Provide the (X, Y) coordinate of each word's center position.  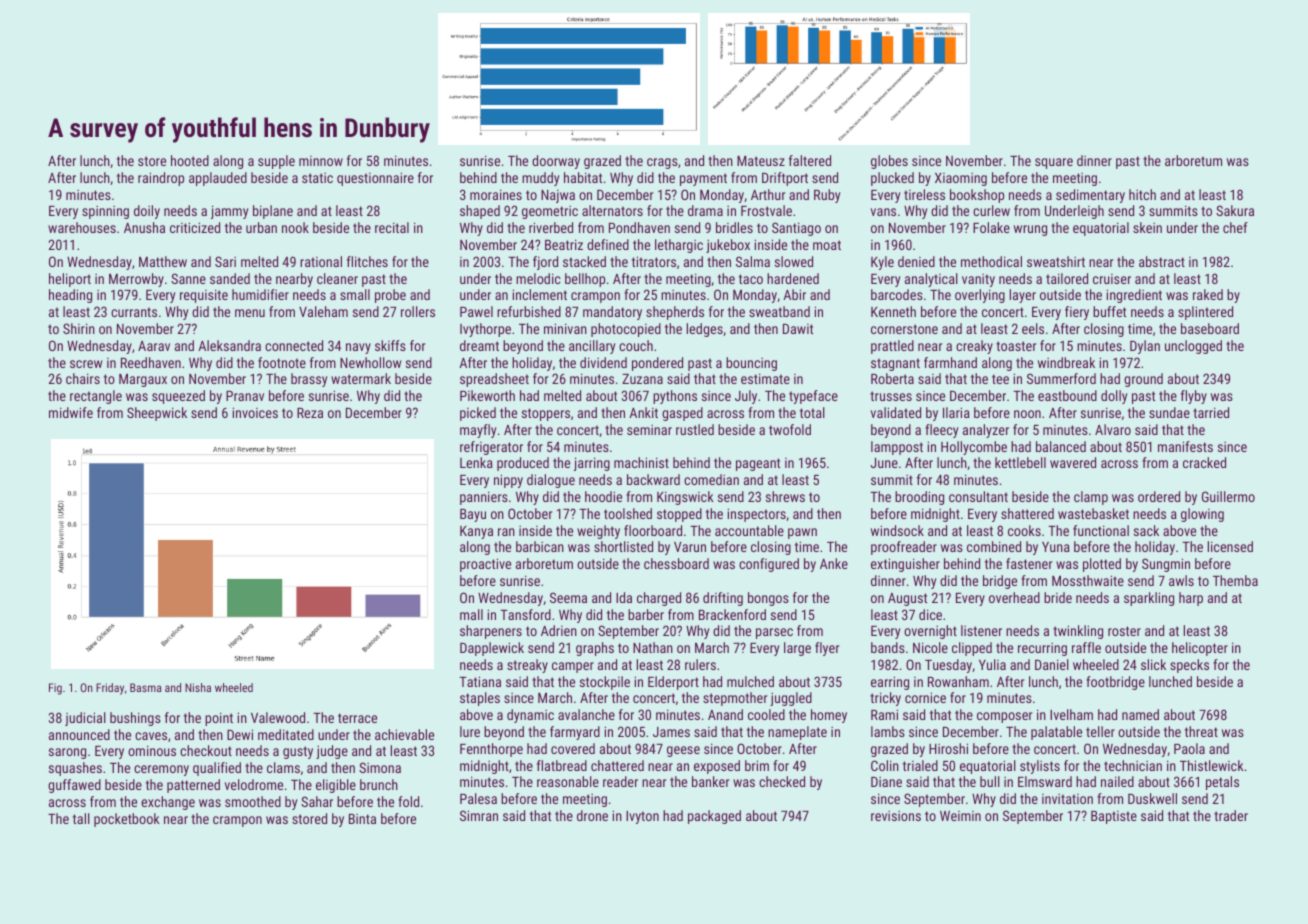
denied (916, 261)
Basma (145, 687)
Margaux (143, 380)
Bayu (473, 515)
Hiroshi (948, 748)
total (812, 412)
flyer (827, 649)
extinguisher (905, 565)
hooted (190, 160)
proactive (485, 565)
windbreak (1066, 362)
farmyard (575, 733)
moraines (496, 194)
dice (930, 614)
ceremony (161, 770)
